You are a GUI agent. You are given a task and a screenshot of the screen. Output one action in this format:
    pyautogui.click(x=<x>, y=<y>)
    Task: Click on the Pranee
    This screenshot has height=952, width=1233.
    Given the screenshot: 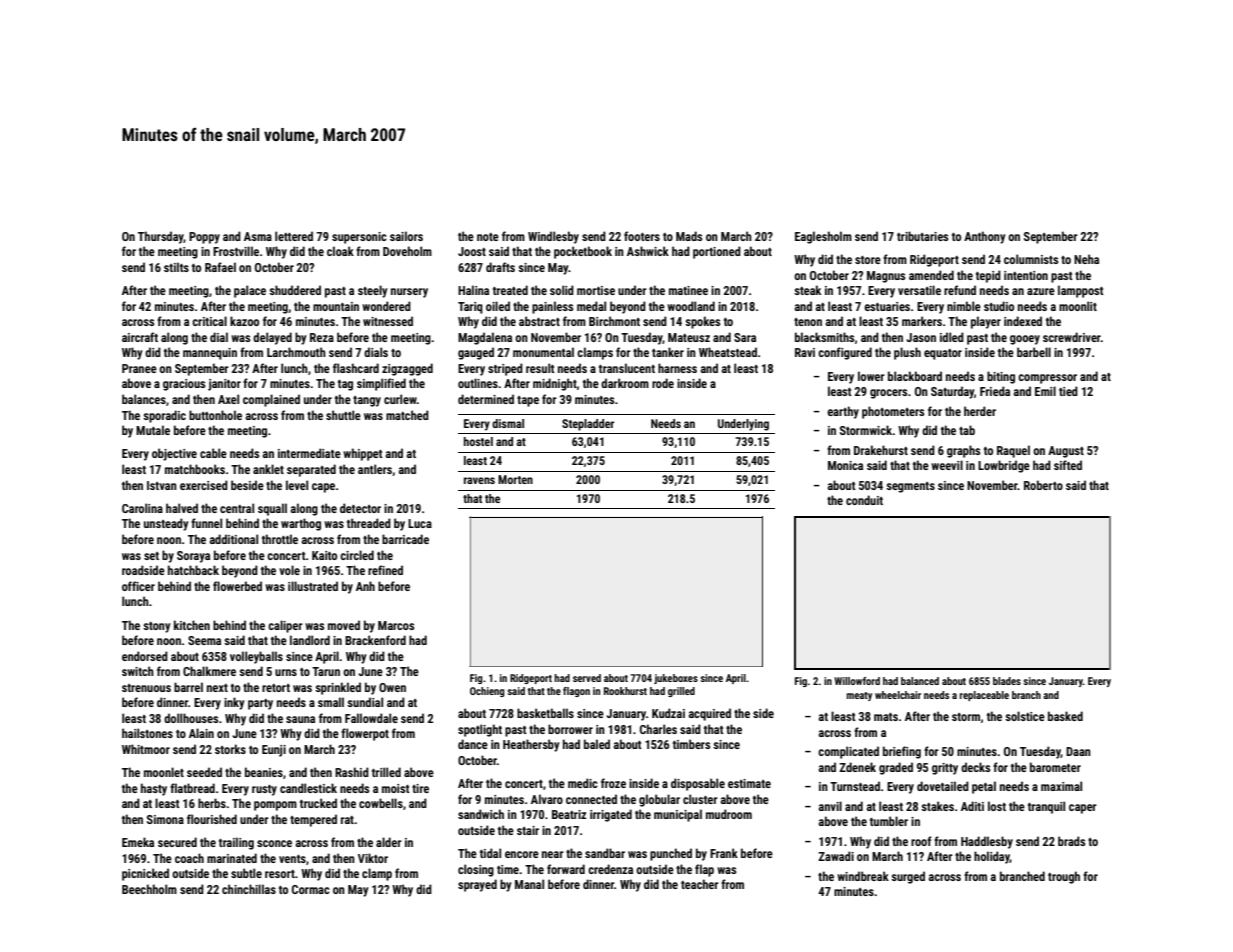 What is the action you would take?
    pyautogui.click(x=139, y=368)
